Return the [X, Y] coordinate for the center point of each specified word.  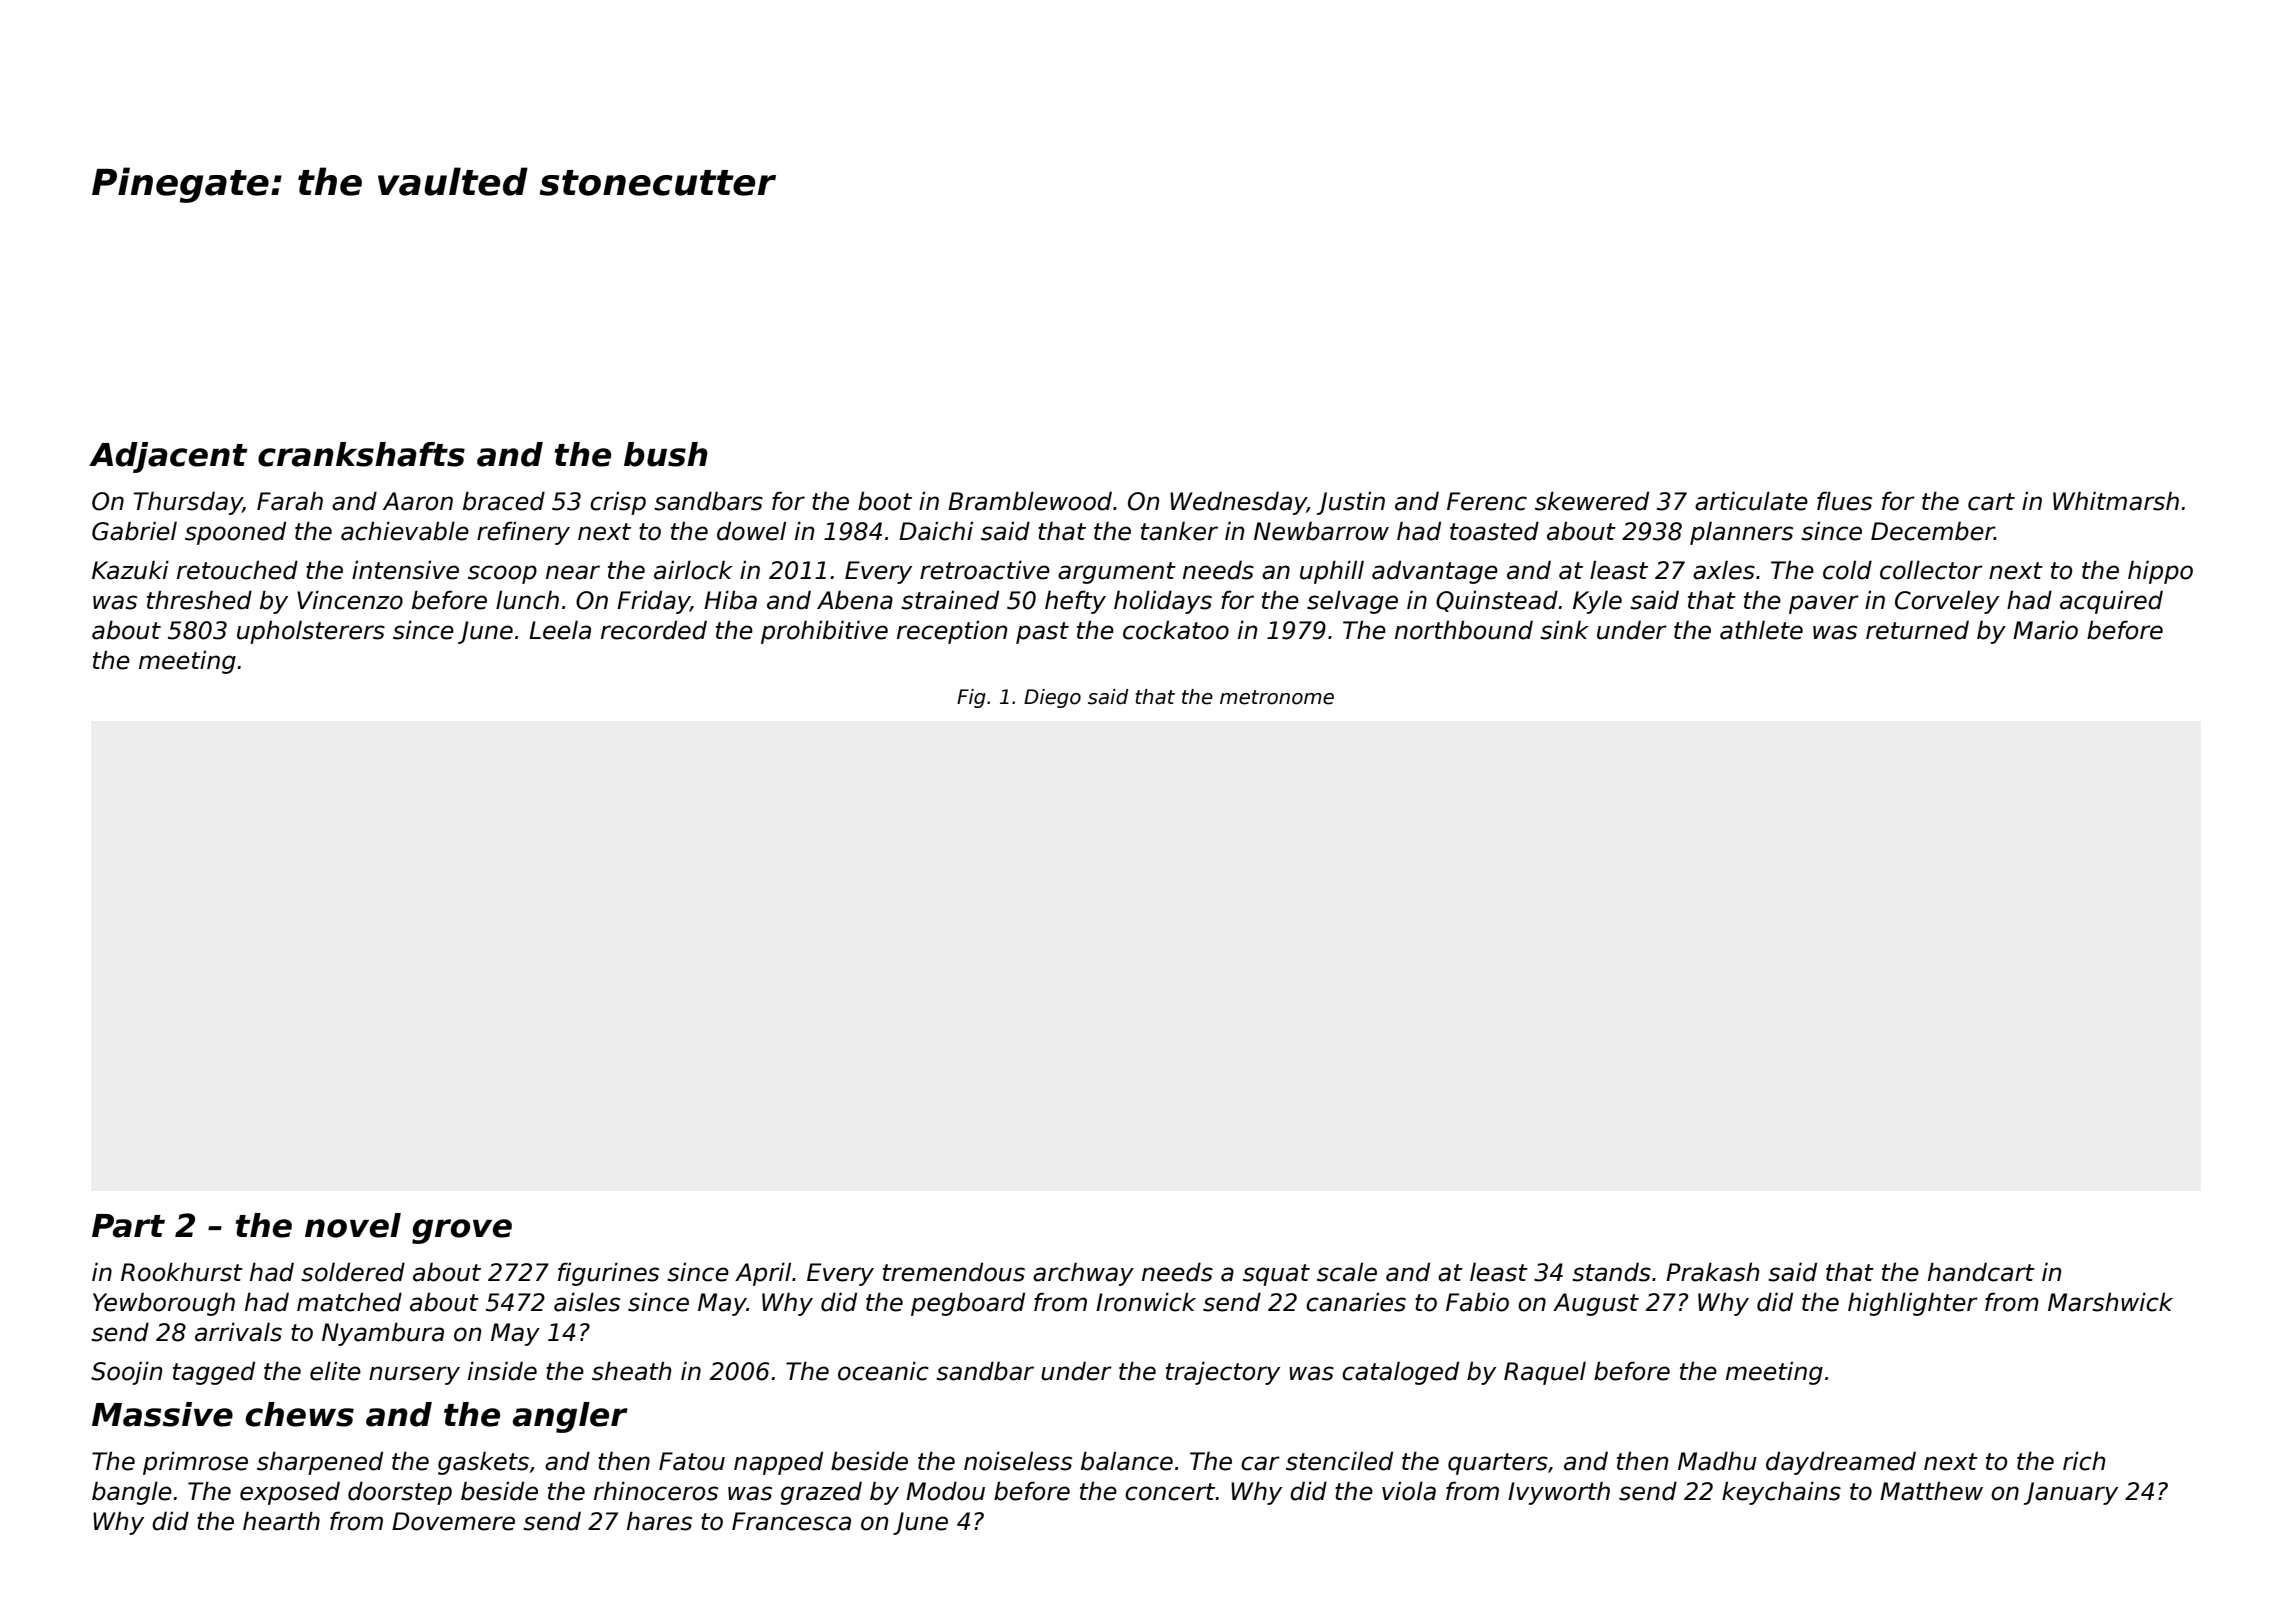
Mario [2045, 630]
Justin [1351, 503]
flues [1844, 501]
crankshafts [361, 454]
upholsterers [311, 632]
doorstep [400, 1493]
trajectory [1223, 1373]
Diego [1052, 698]
